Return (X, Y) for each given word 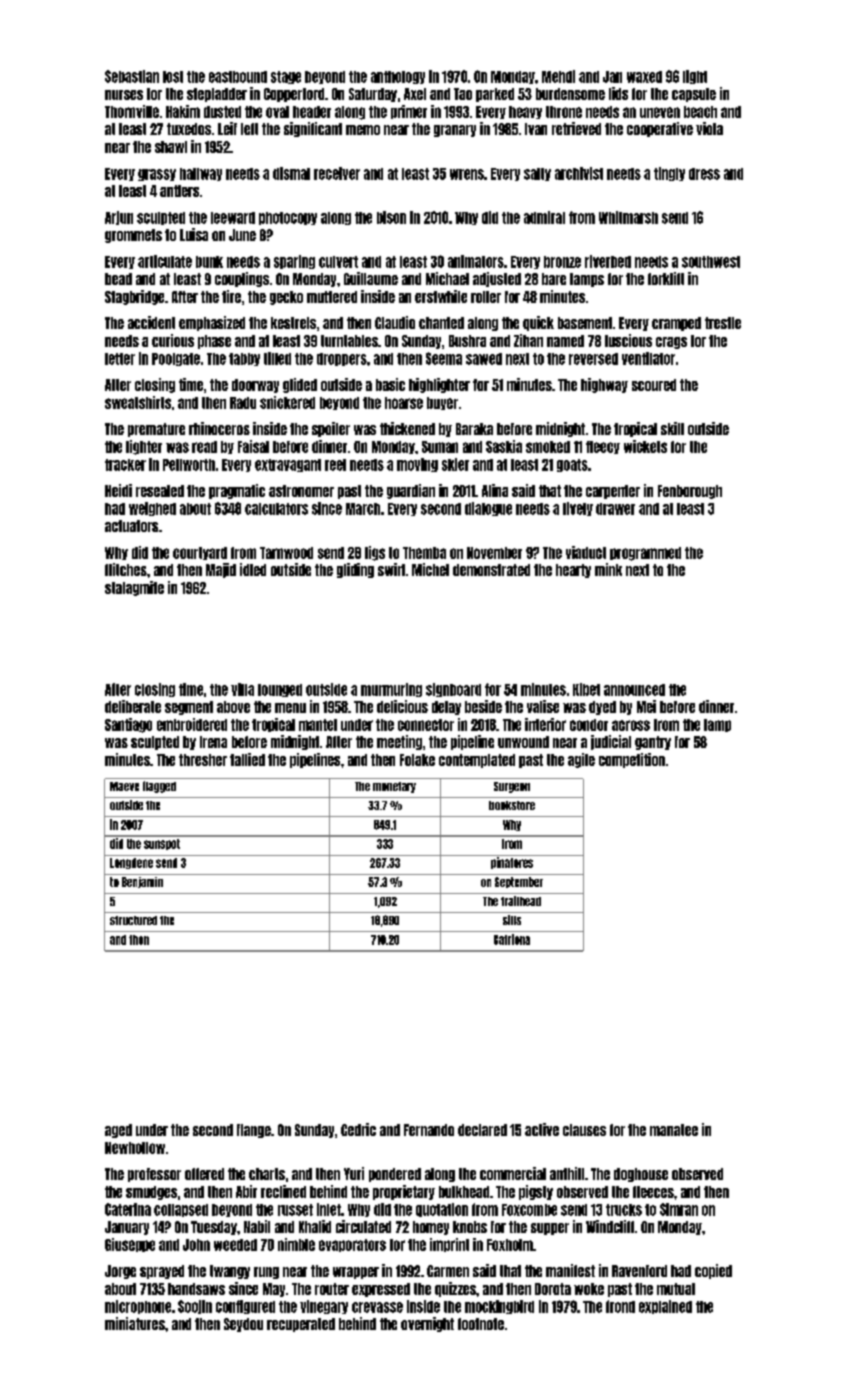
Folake (417, 760)
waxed (644, 77)
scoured (654, 385)
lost (173, 77)
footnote (481, 1324)
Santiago (128, 725)
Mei (646, 706)
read (204, 447)
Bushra (467, 341)
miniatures (135, 1323)
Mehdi (558, 76)
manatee (674, 1130)
